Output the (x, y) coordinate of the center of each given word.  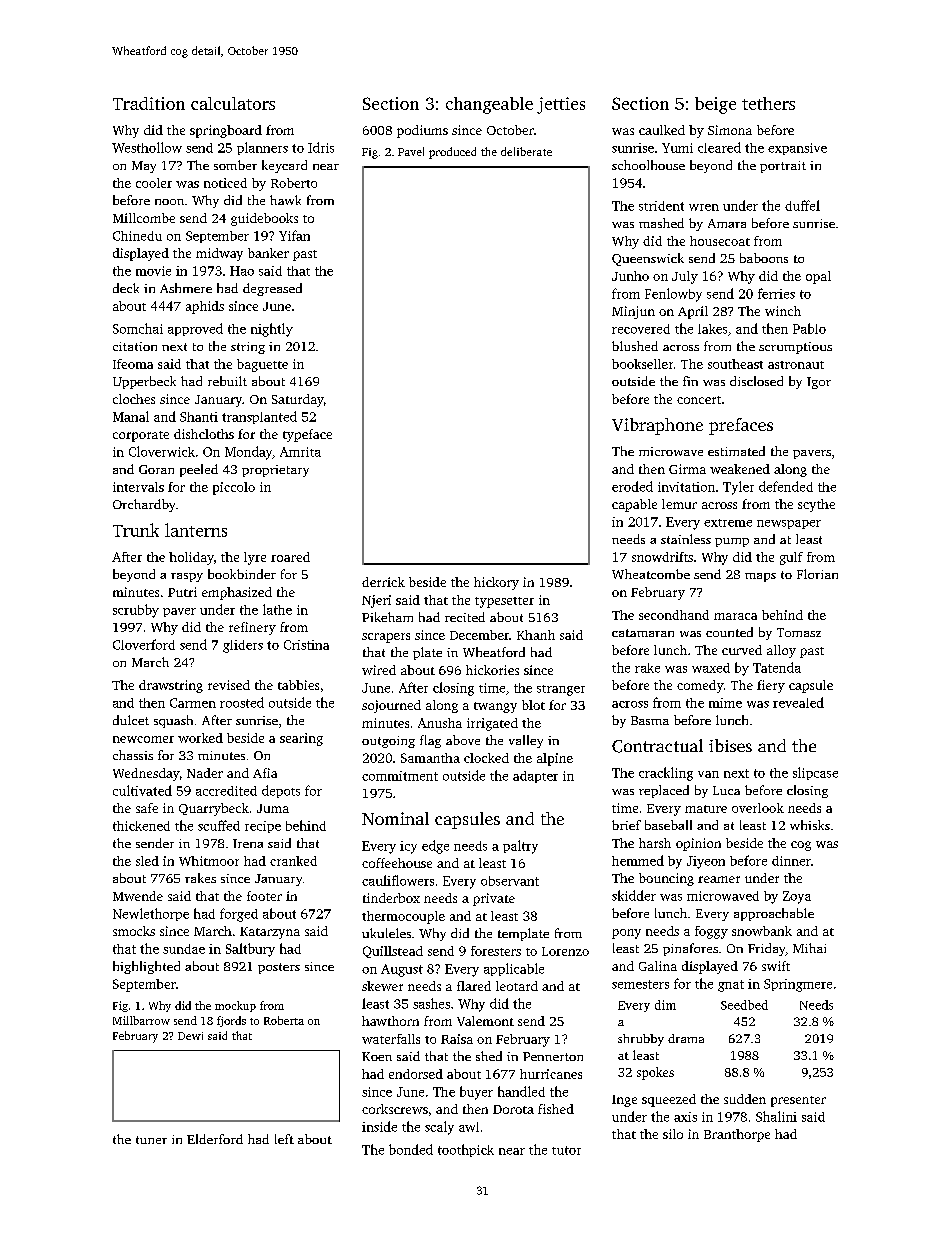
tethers (768, 103)
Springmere (798, 985)
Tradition (149, 103)
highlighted (146, 967)
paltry (520, 847)
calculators (233, 103)
